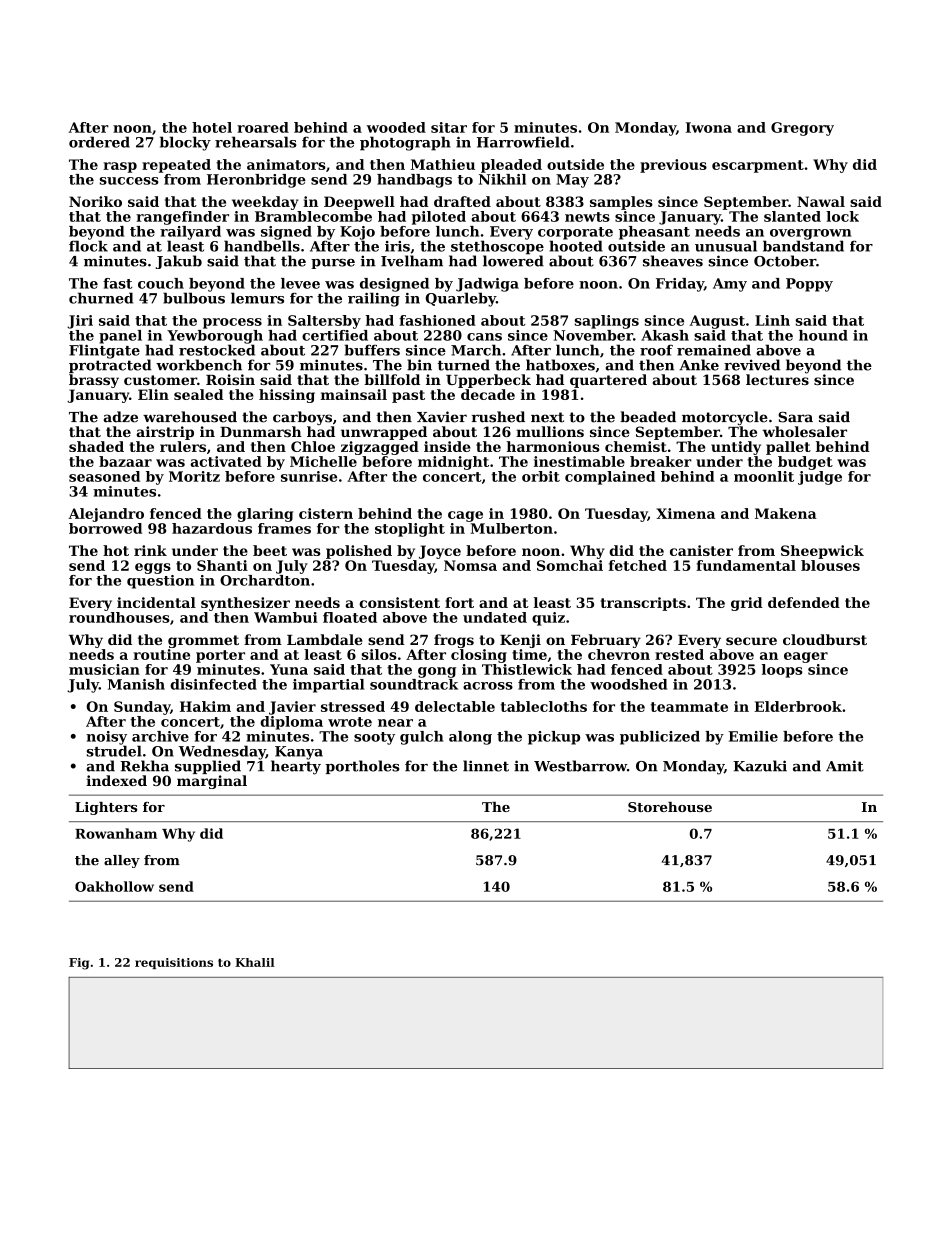  Describe the element at coordinates (106, 808) in the document. I see `Lighters` at that location.
